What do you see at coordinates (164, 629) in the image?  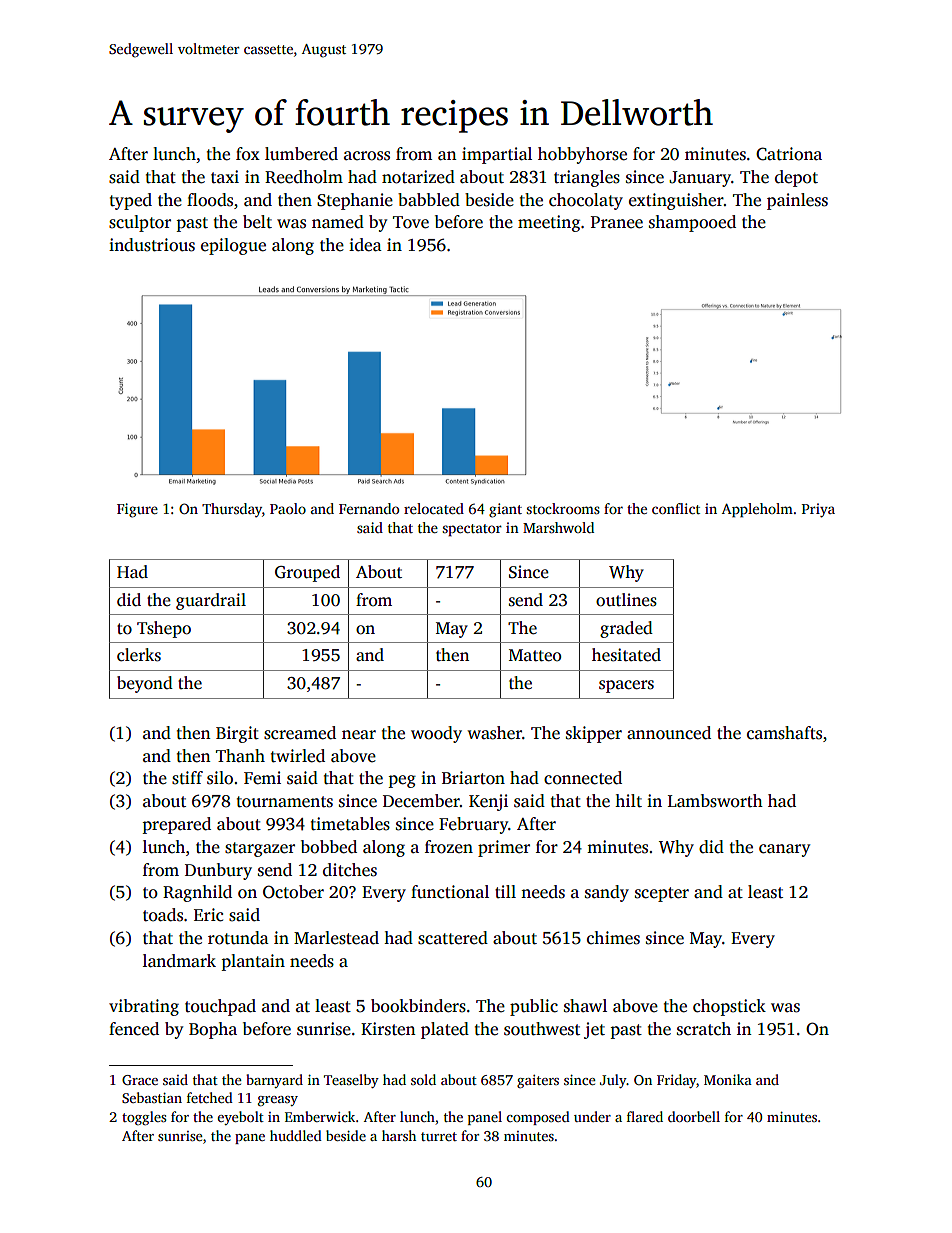 I see `Tshepo` at bounding box center [164, 629].
